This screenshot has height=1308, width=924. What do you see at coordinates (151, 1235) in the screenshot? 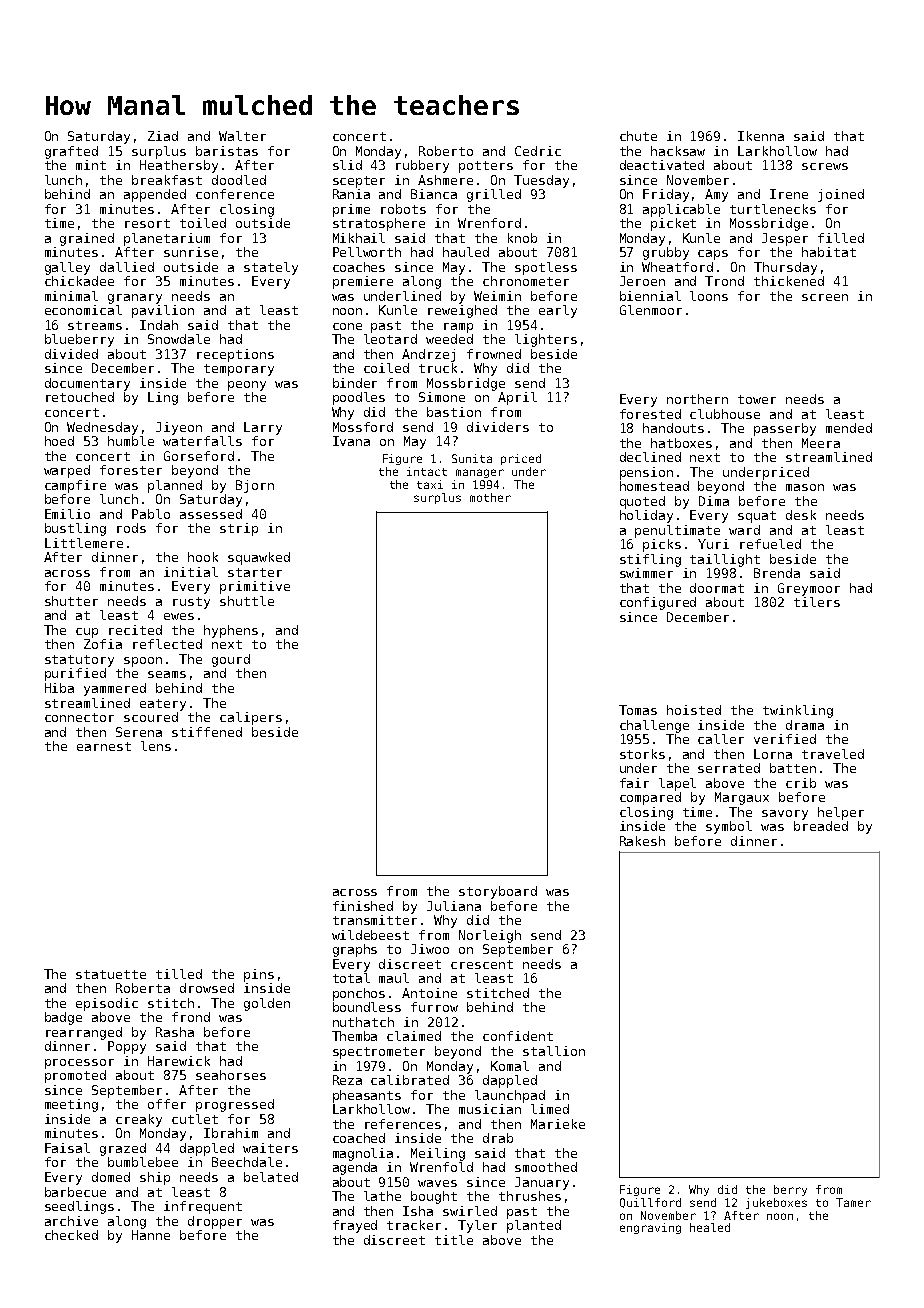
I see `Hanne` at bounding box center [151, 1235].
